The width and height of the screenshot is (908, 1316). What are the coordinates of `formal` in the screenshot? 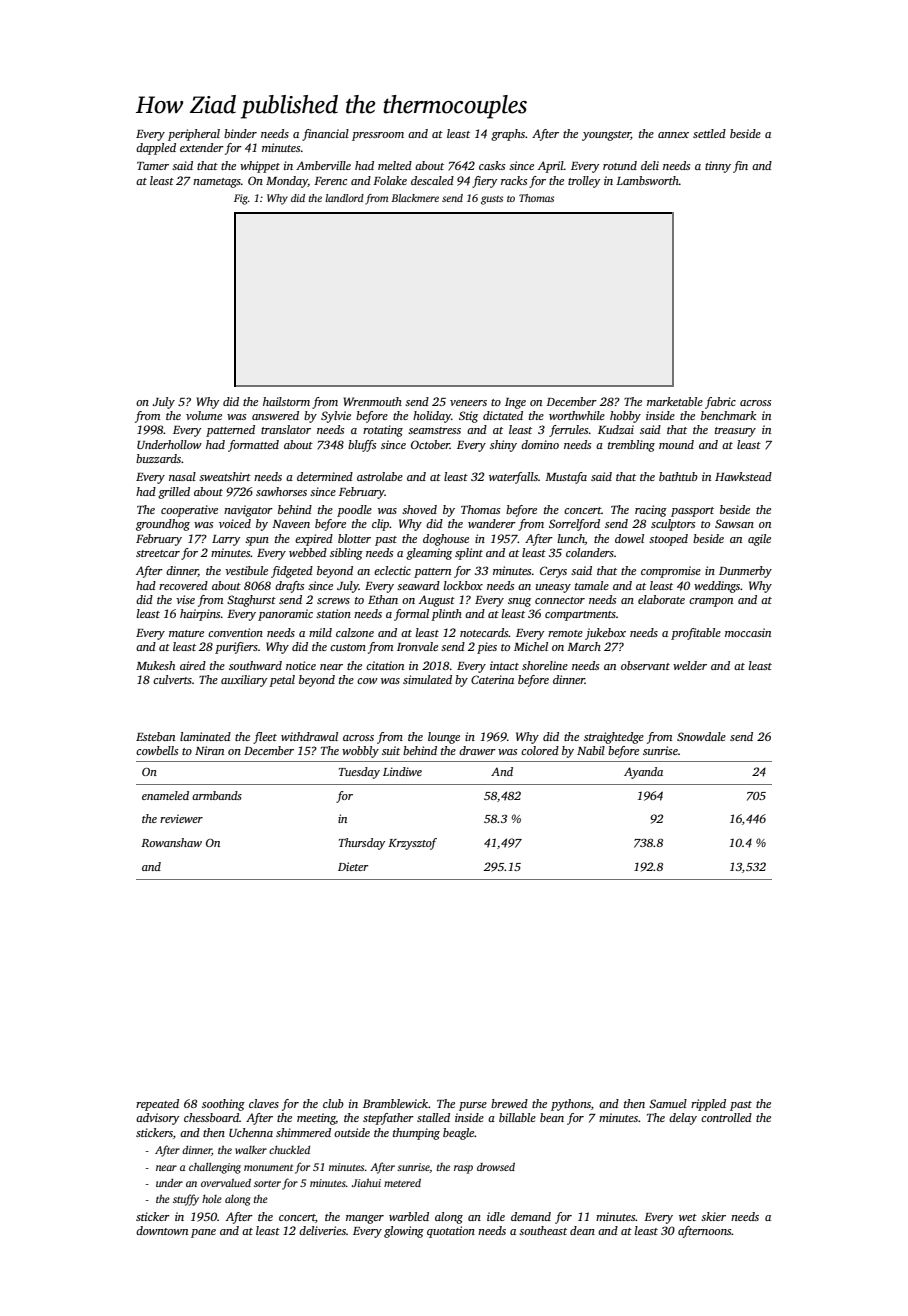 It's located at (411, 615).
